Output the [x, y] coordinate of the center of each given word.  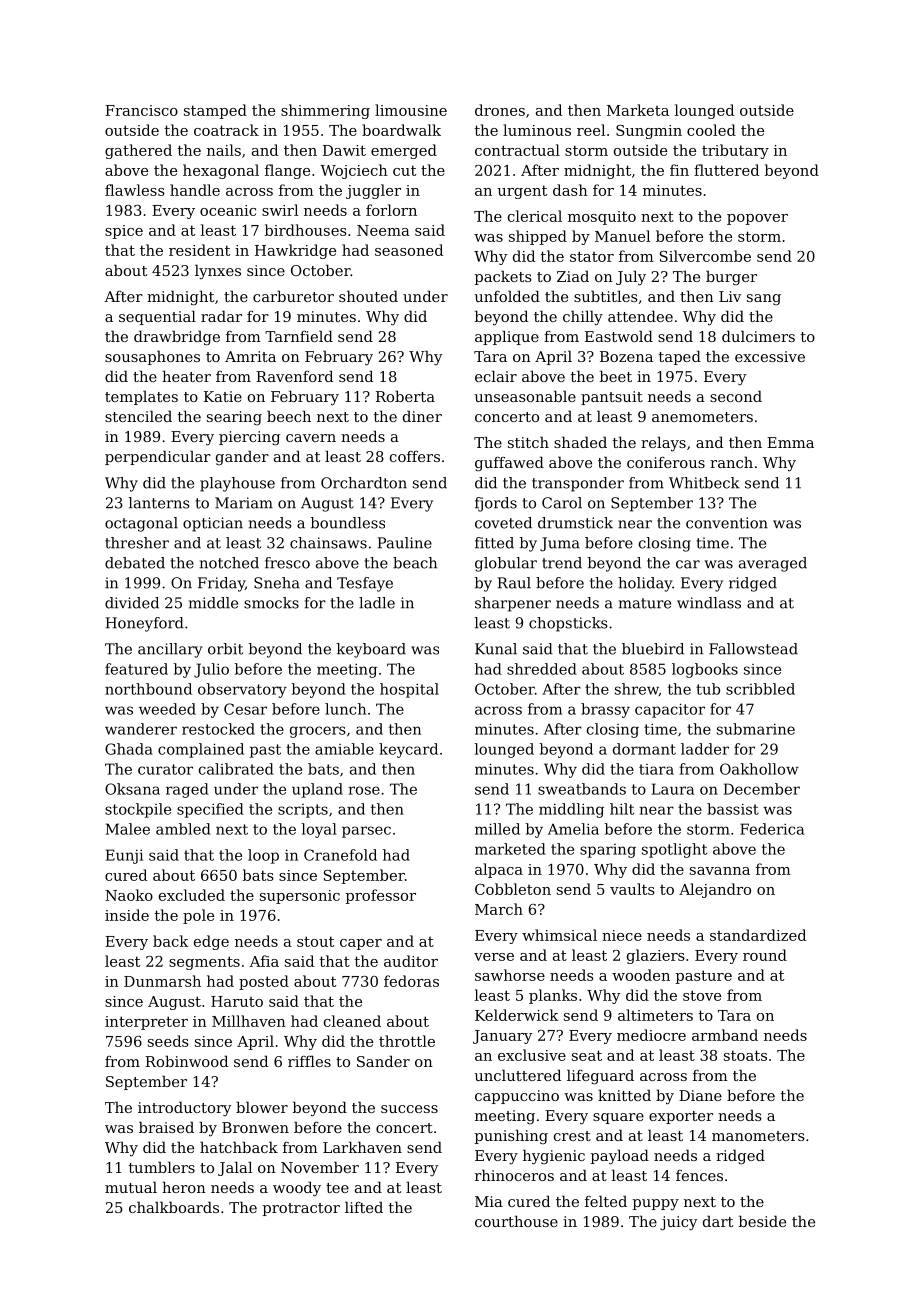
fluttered [726, 170]
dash [570, 190]
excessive [770, 356]
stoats [745, 1055]
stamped [215, 111]
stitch [528, 442]
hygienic [554, 1157]
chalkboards [174, 1207]
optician [213, 524]
